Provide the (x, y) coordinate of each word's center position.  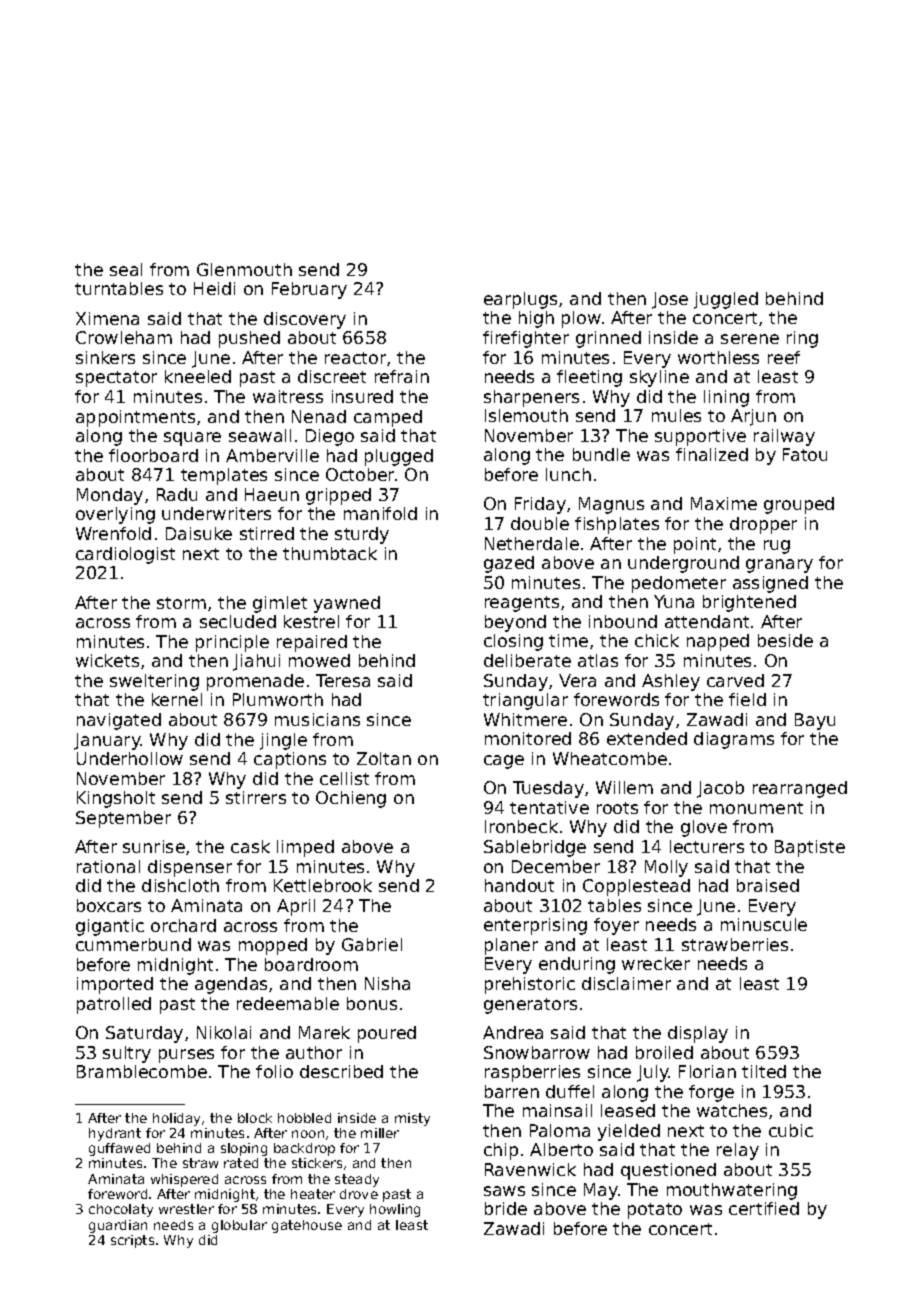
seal (126, 269)
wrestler (186, 1209)
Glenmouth (244, 269)
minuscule (764, 924)
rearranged (800, 789)
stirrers (256, 797)
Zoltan (384, 758)
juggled (726, 300)
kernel (177, 699)
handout (519, 885)
